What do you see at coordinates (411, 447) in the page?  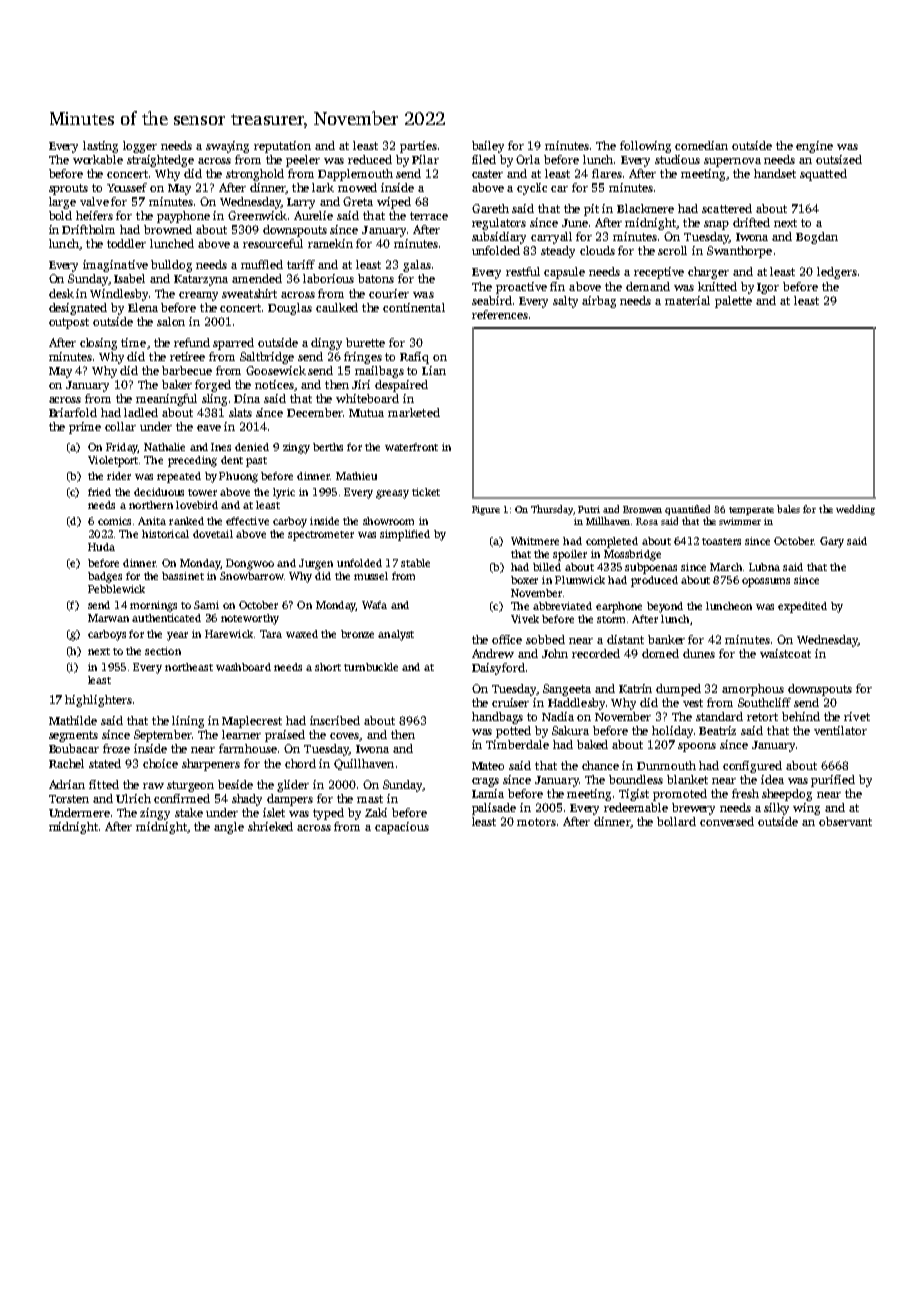 I see `waterfront` at bounding box center [411, 447].
